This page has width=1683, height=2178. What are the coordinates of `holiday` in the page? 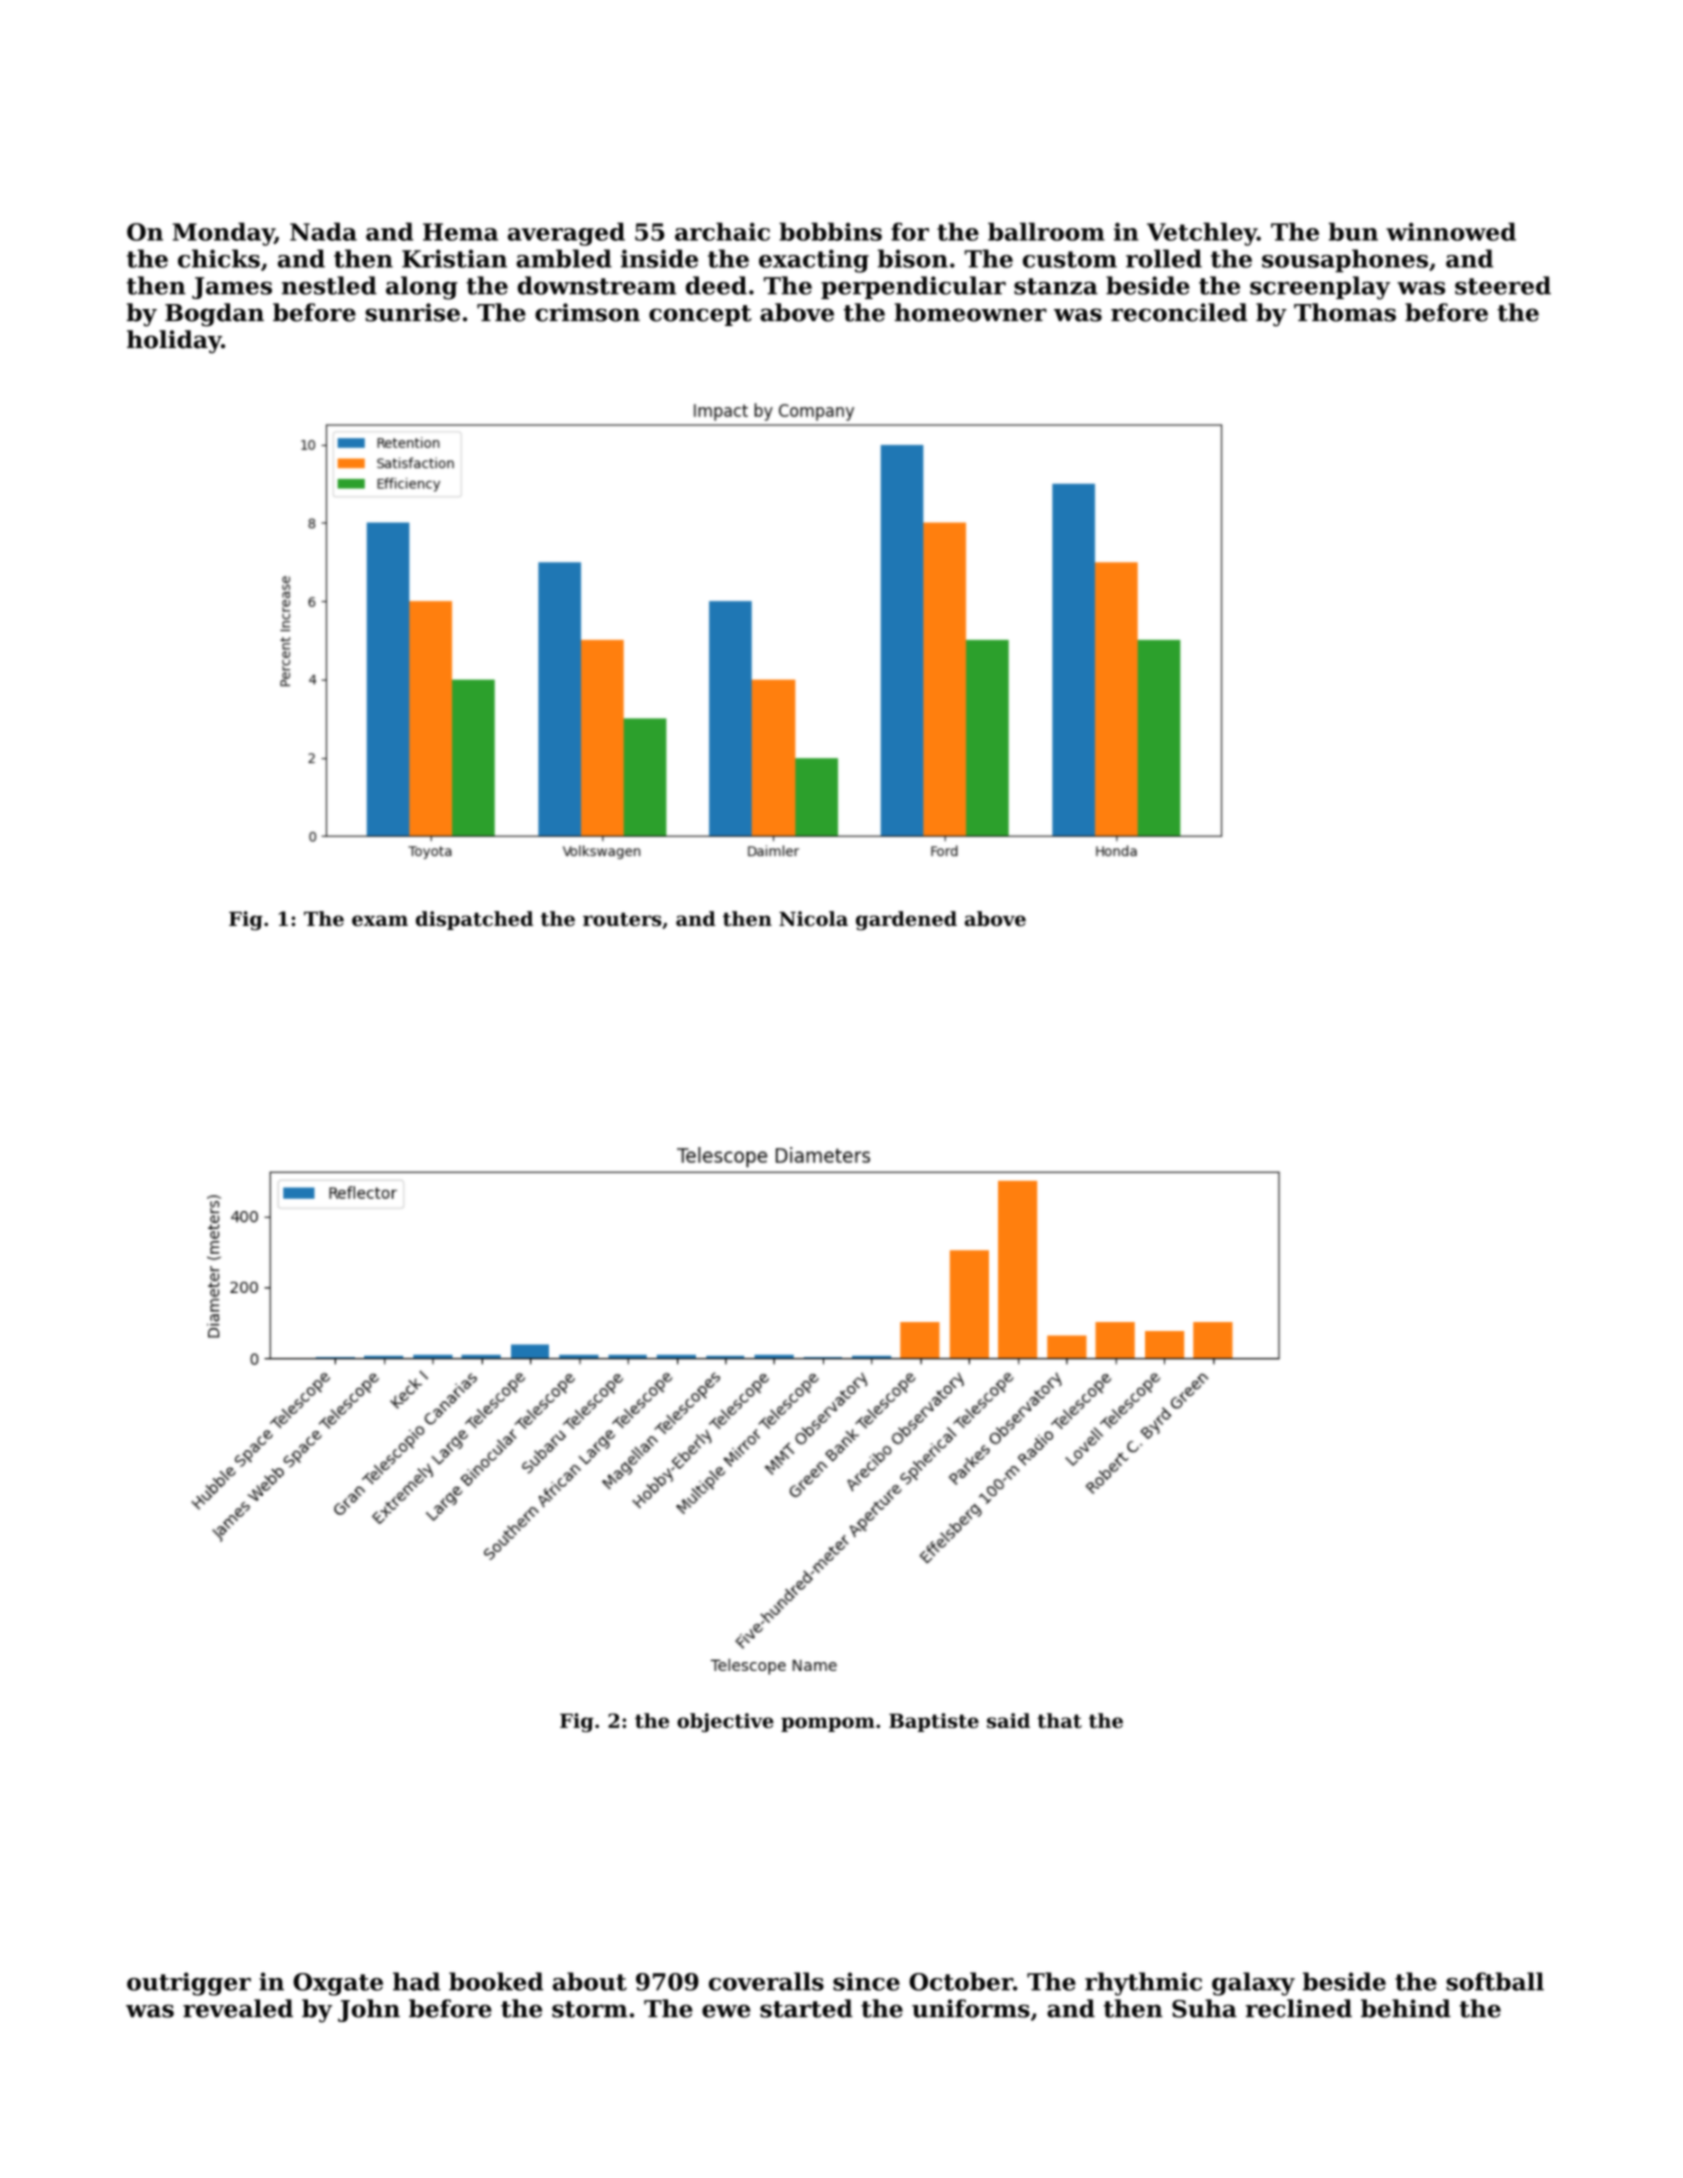 It's located at (174, 341).
